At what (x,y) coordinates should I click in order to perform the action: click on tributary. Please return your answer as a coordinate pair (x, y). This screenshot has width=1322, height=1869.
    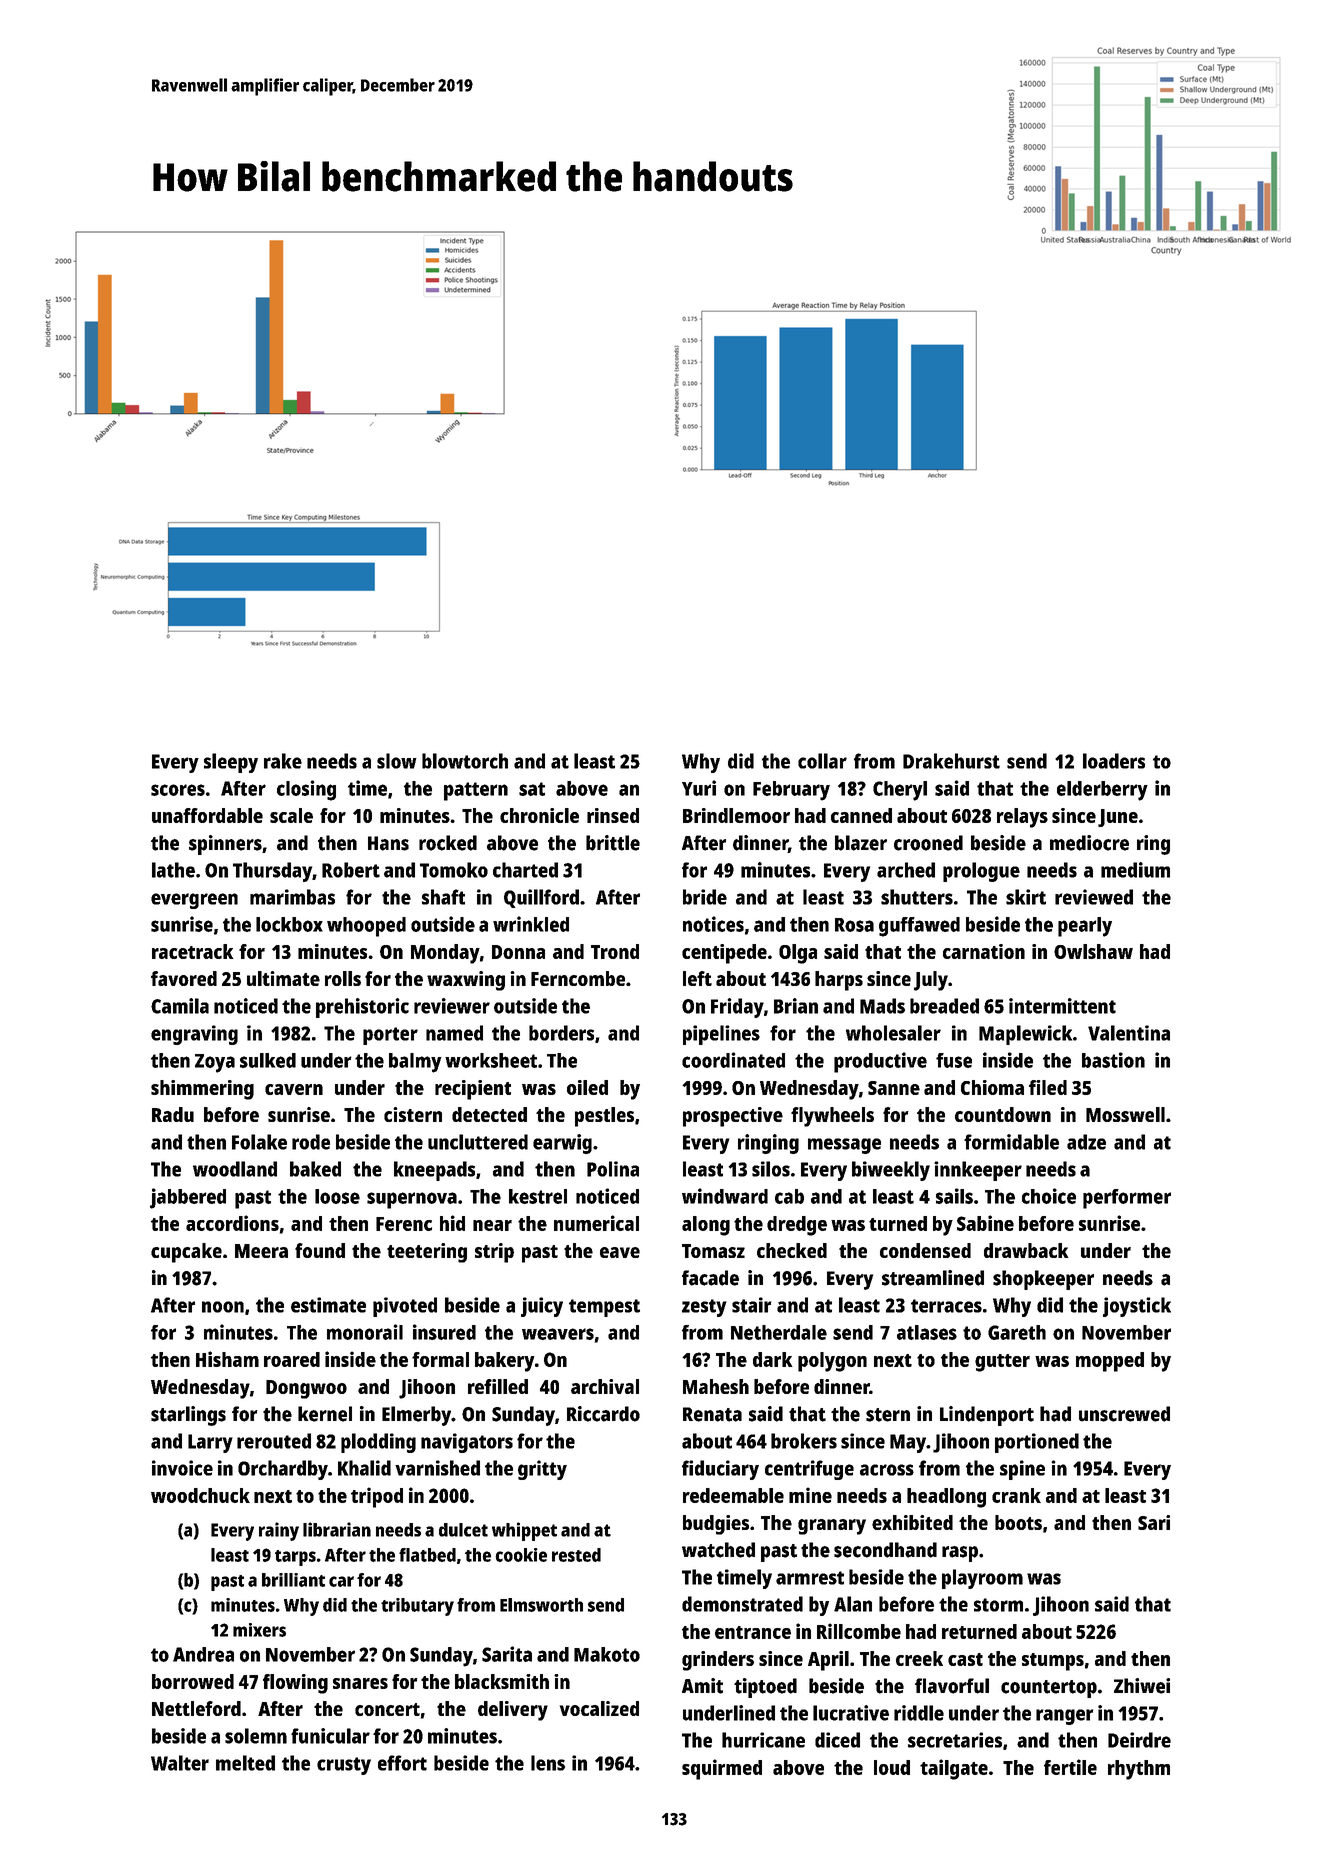
    Looking at the image, I should click on (417, 1607).
